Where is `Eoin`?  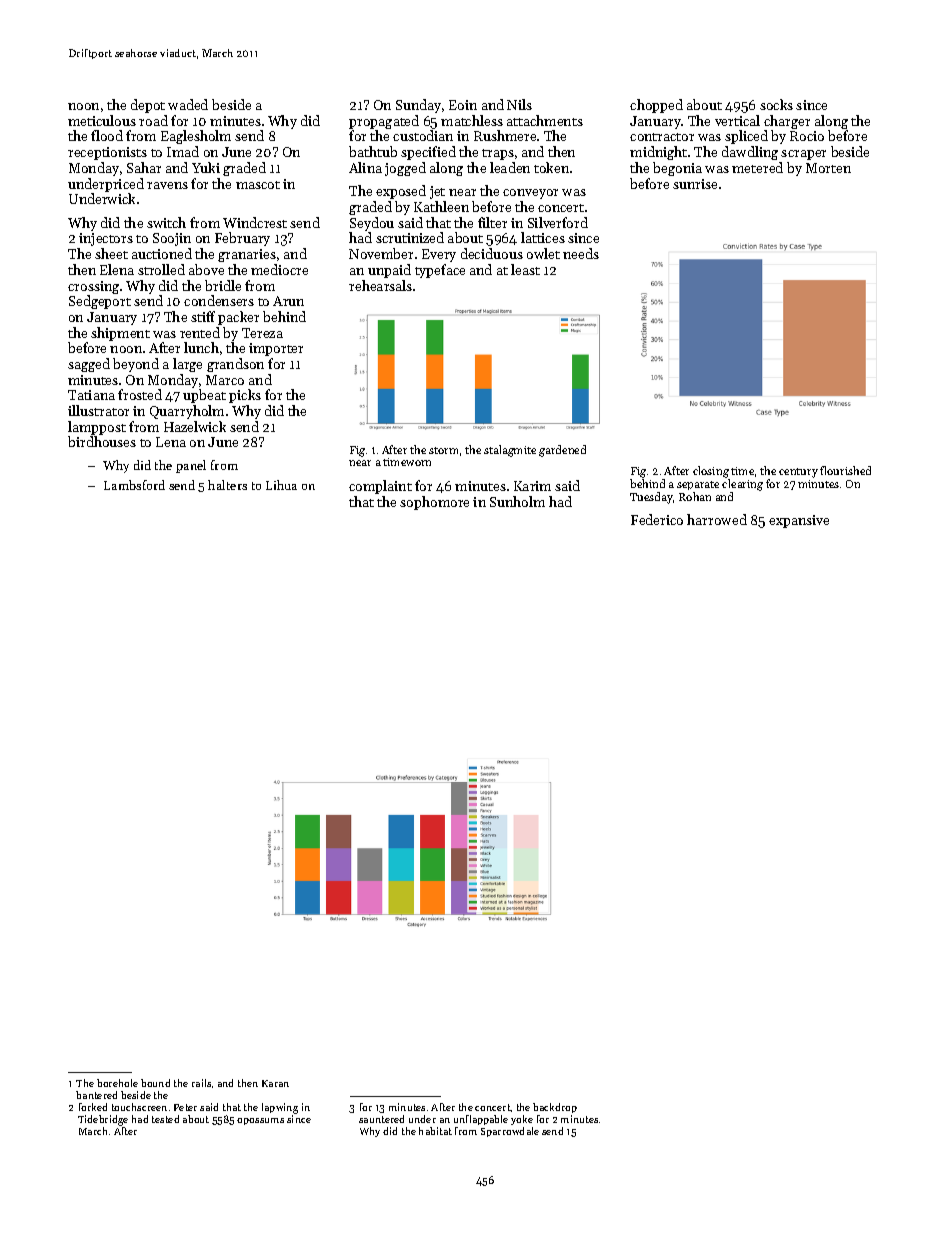
Eoin is located at coordinates (463, 105).
